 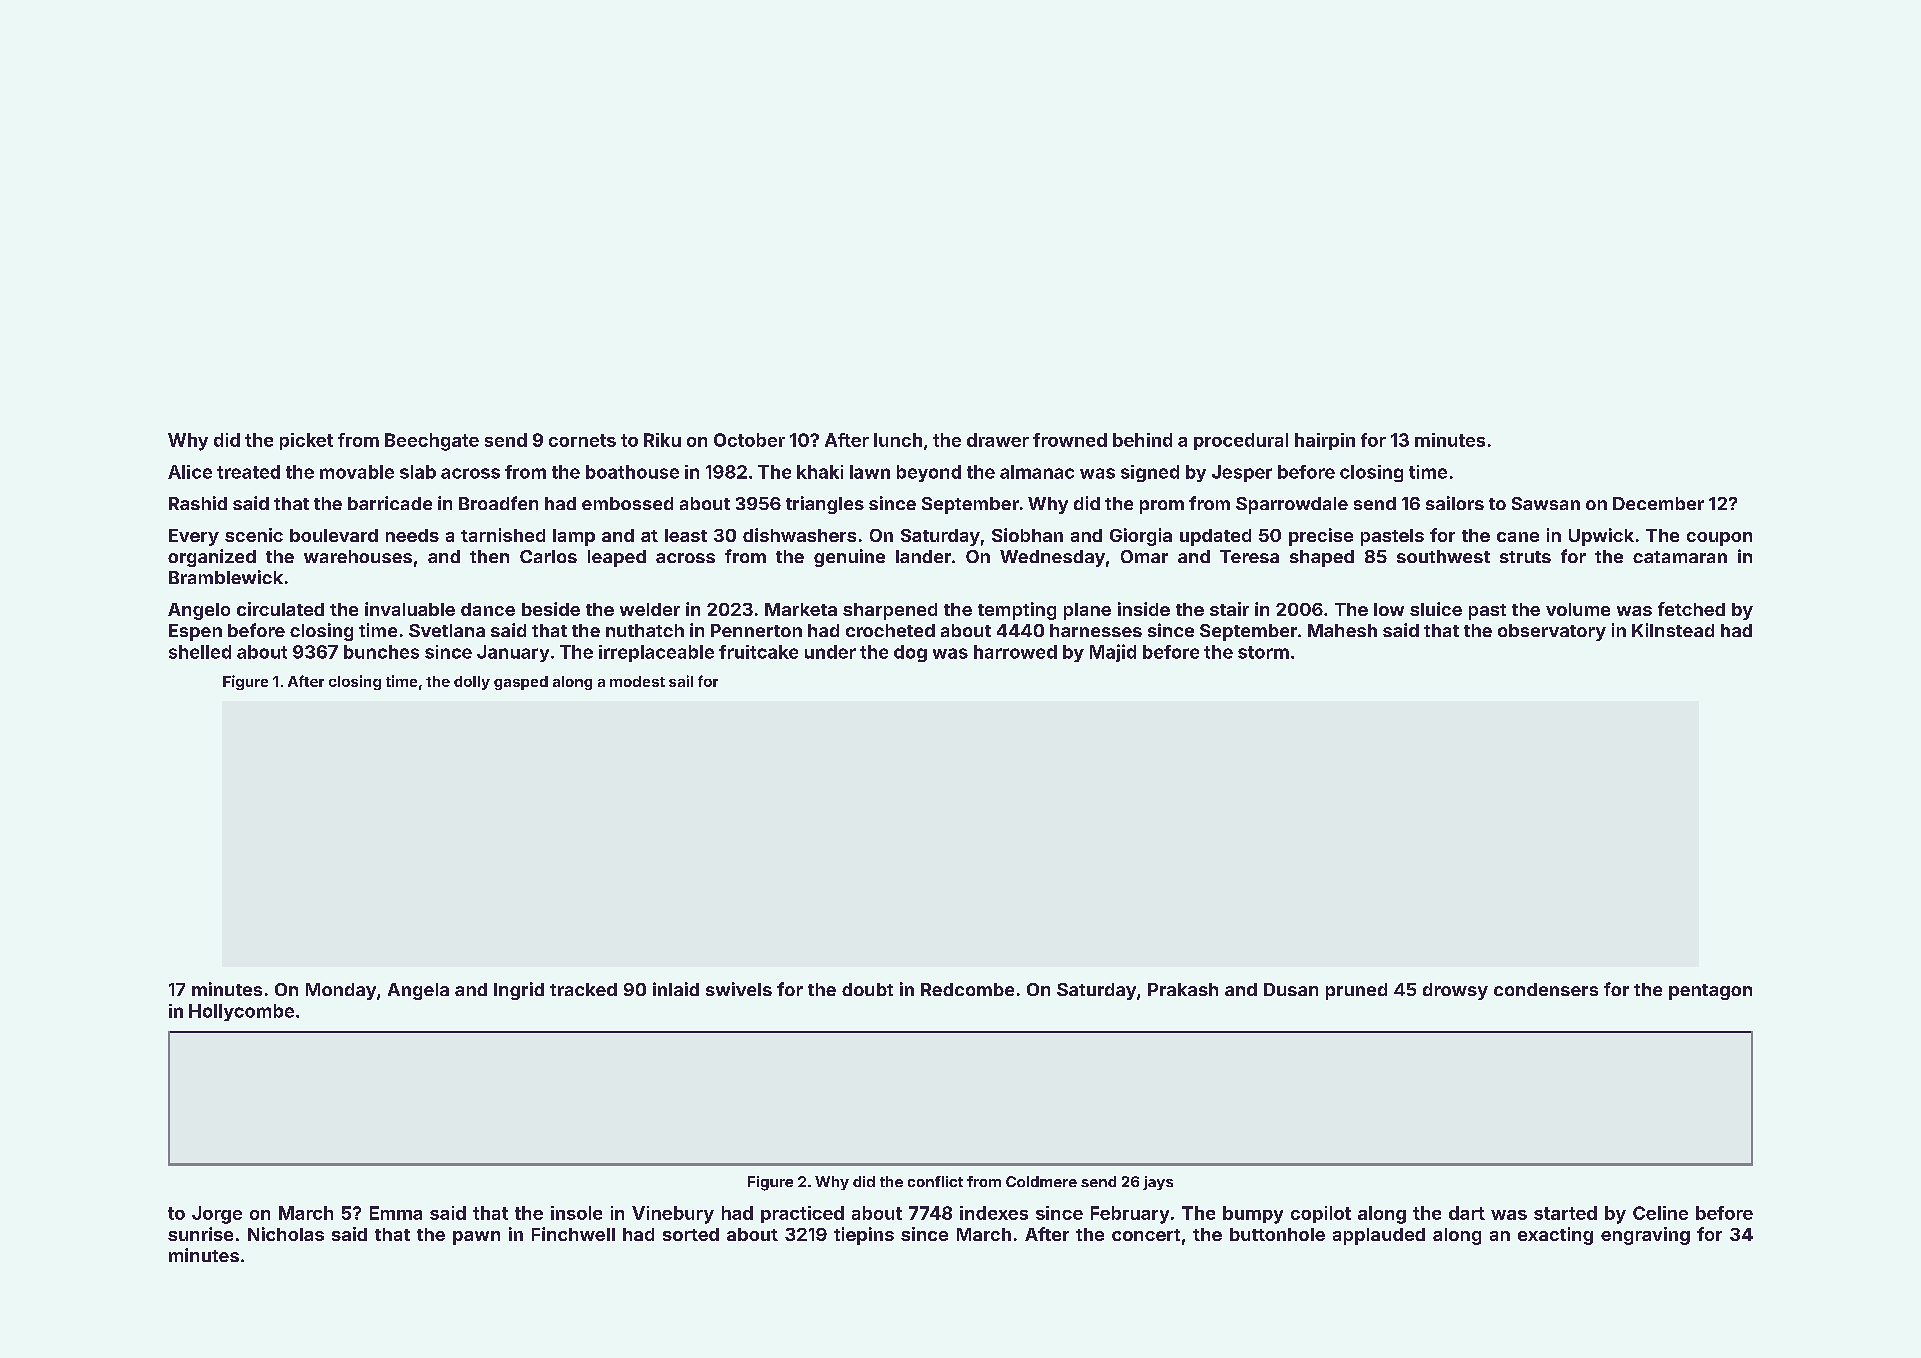 What do you see at coordinates (1325, 441) in the screenshot?
I see `hairpin` at bounding box center [1325, 441].
